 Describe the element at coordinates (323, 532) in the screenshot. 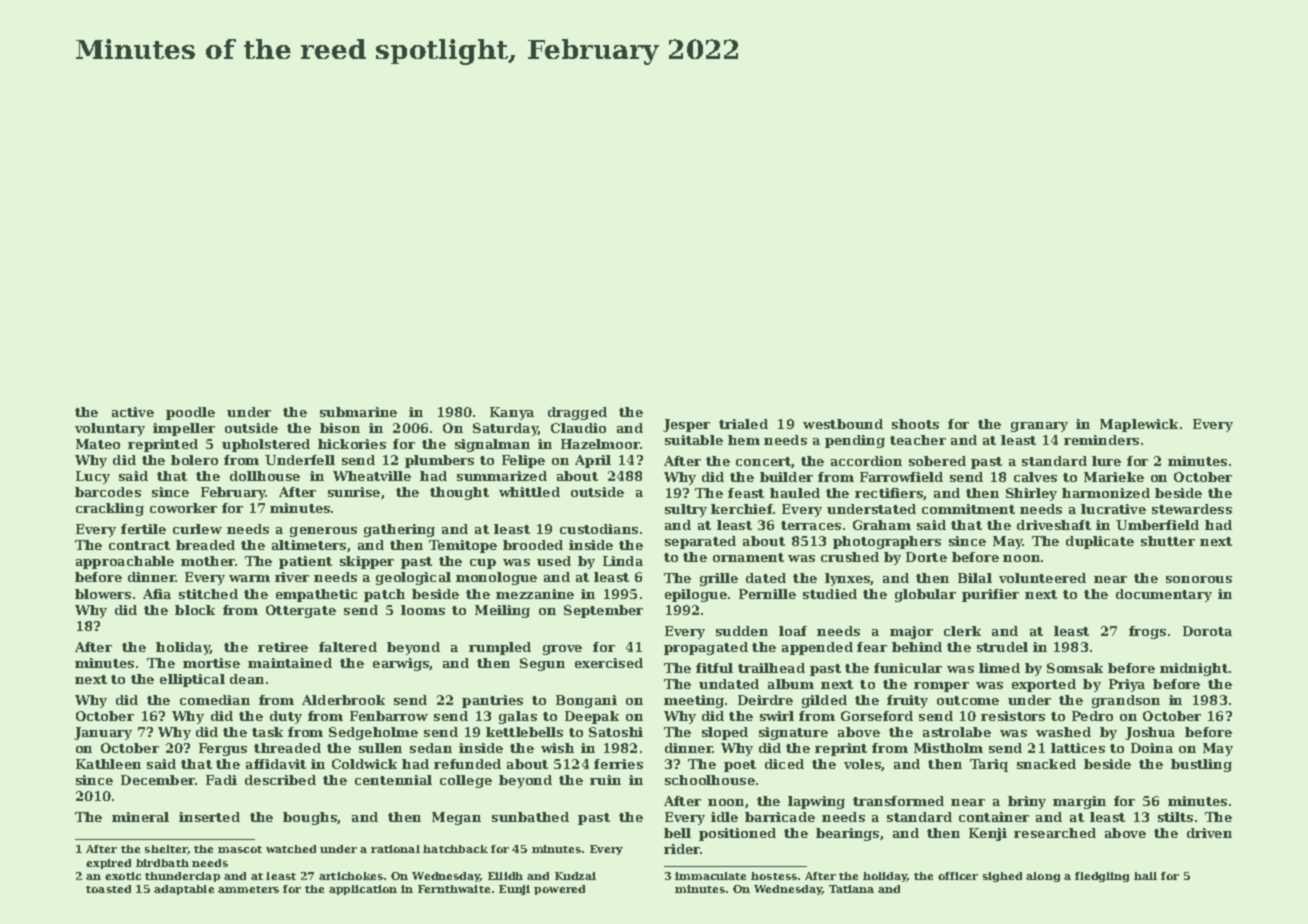

I see `generous` at that location.
